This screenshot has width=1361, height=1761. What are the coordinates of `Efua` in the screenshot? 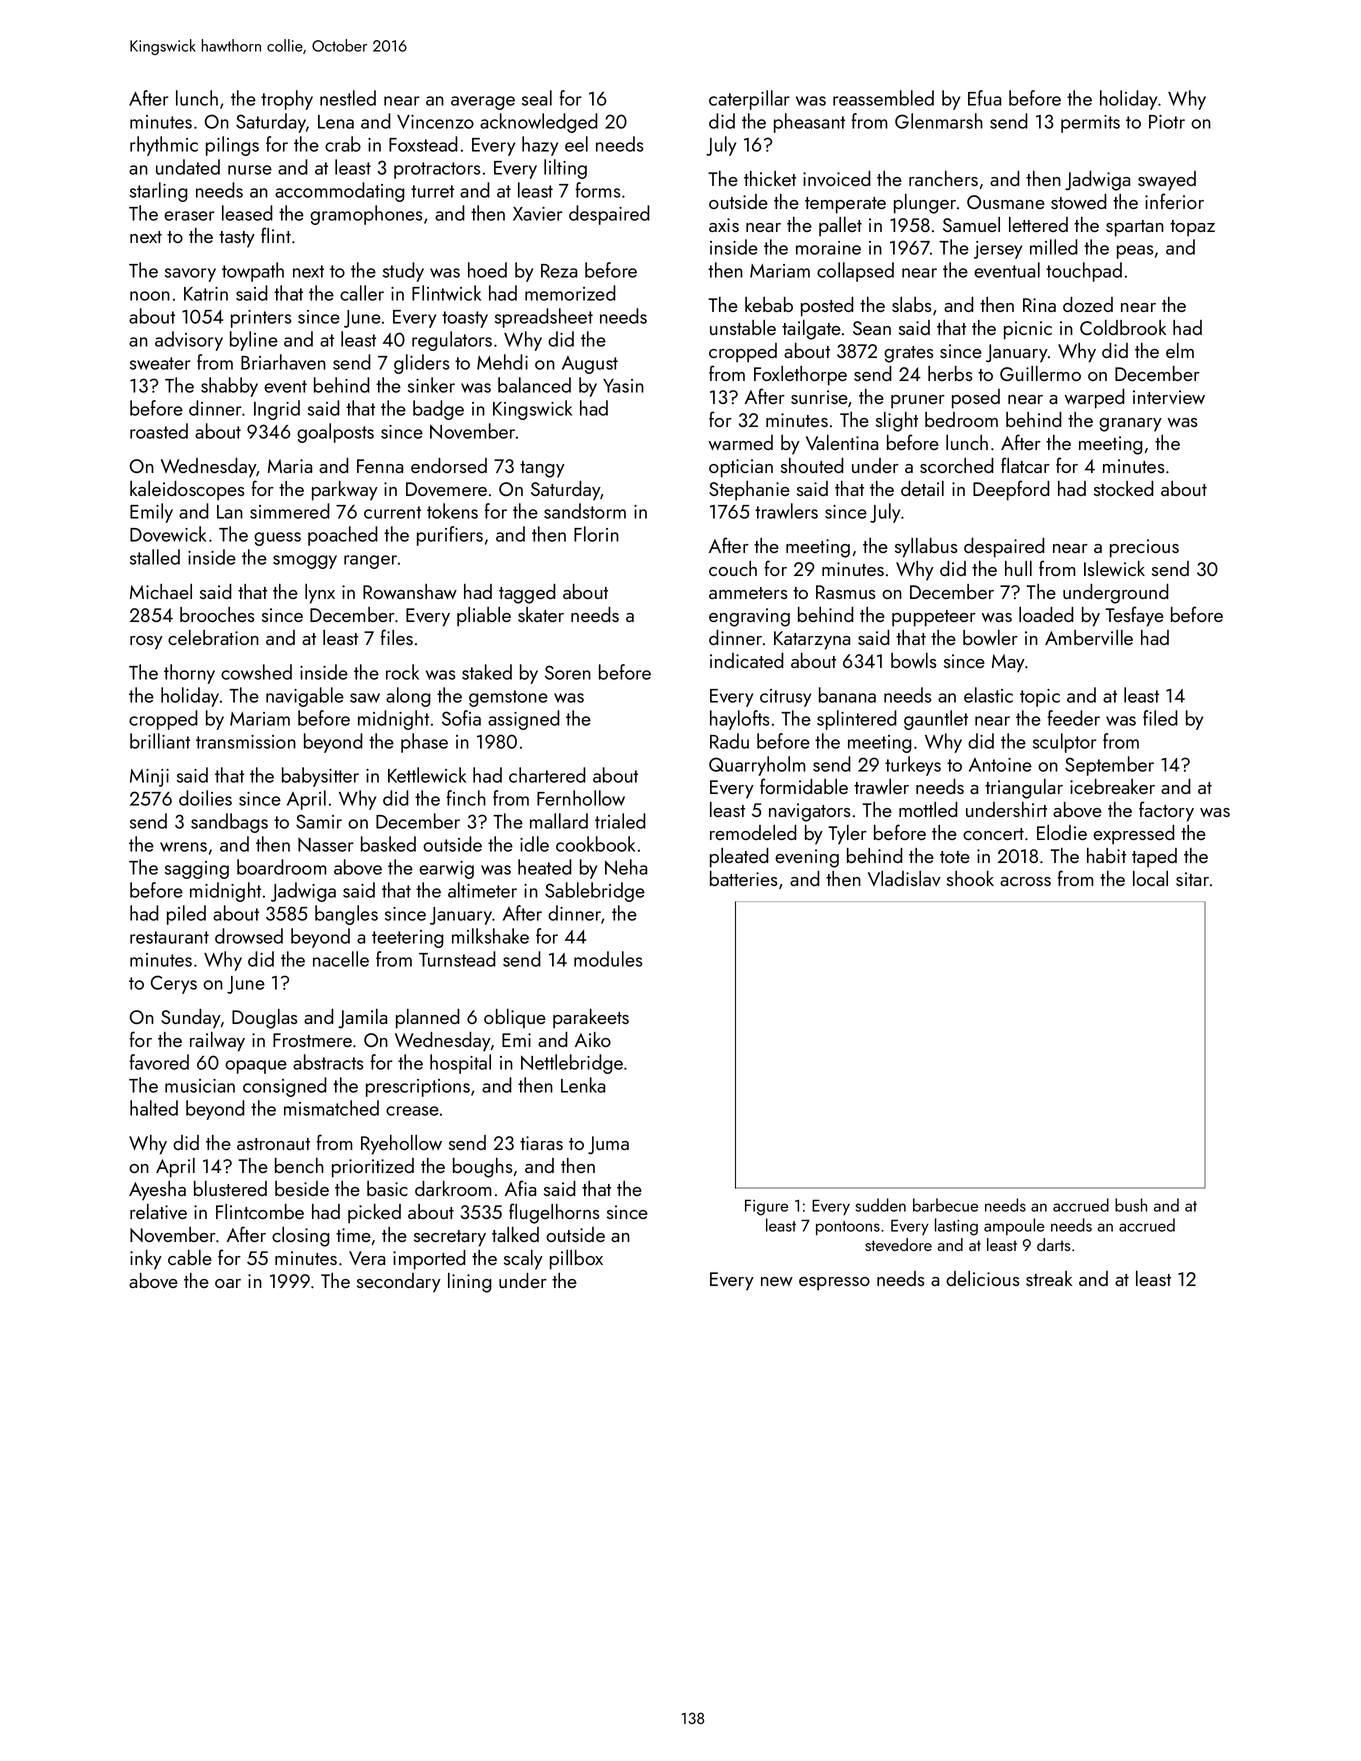 It's located at (985, 98).
